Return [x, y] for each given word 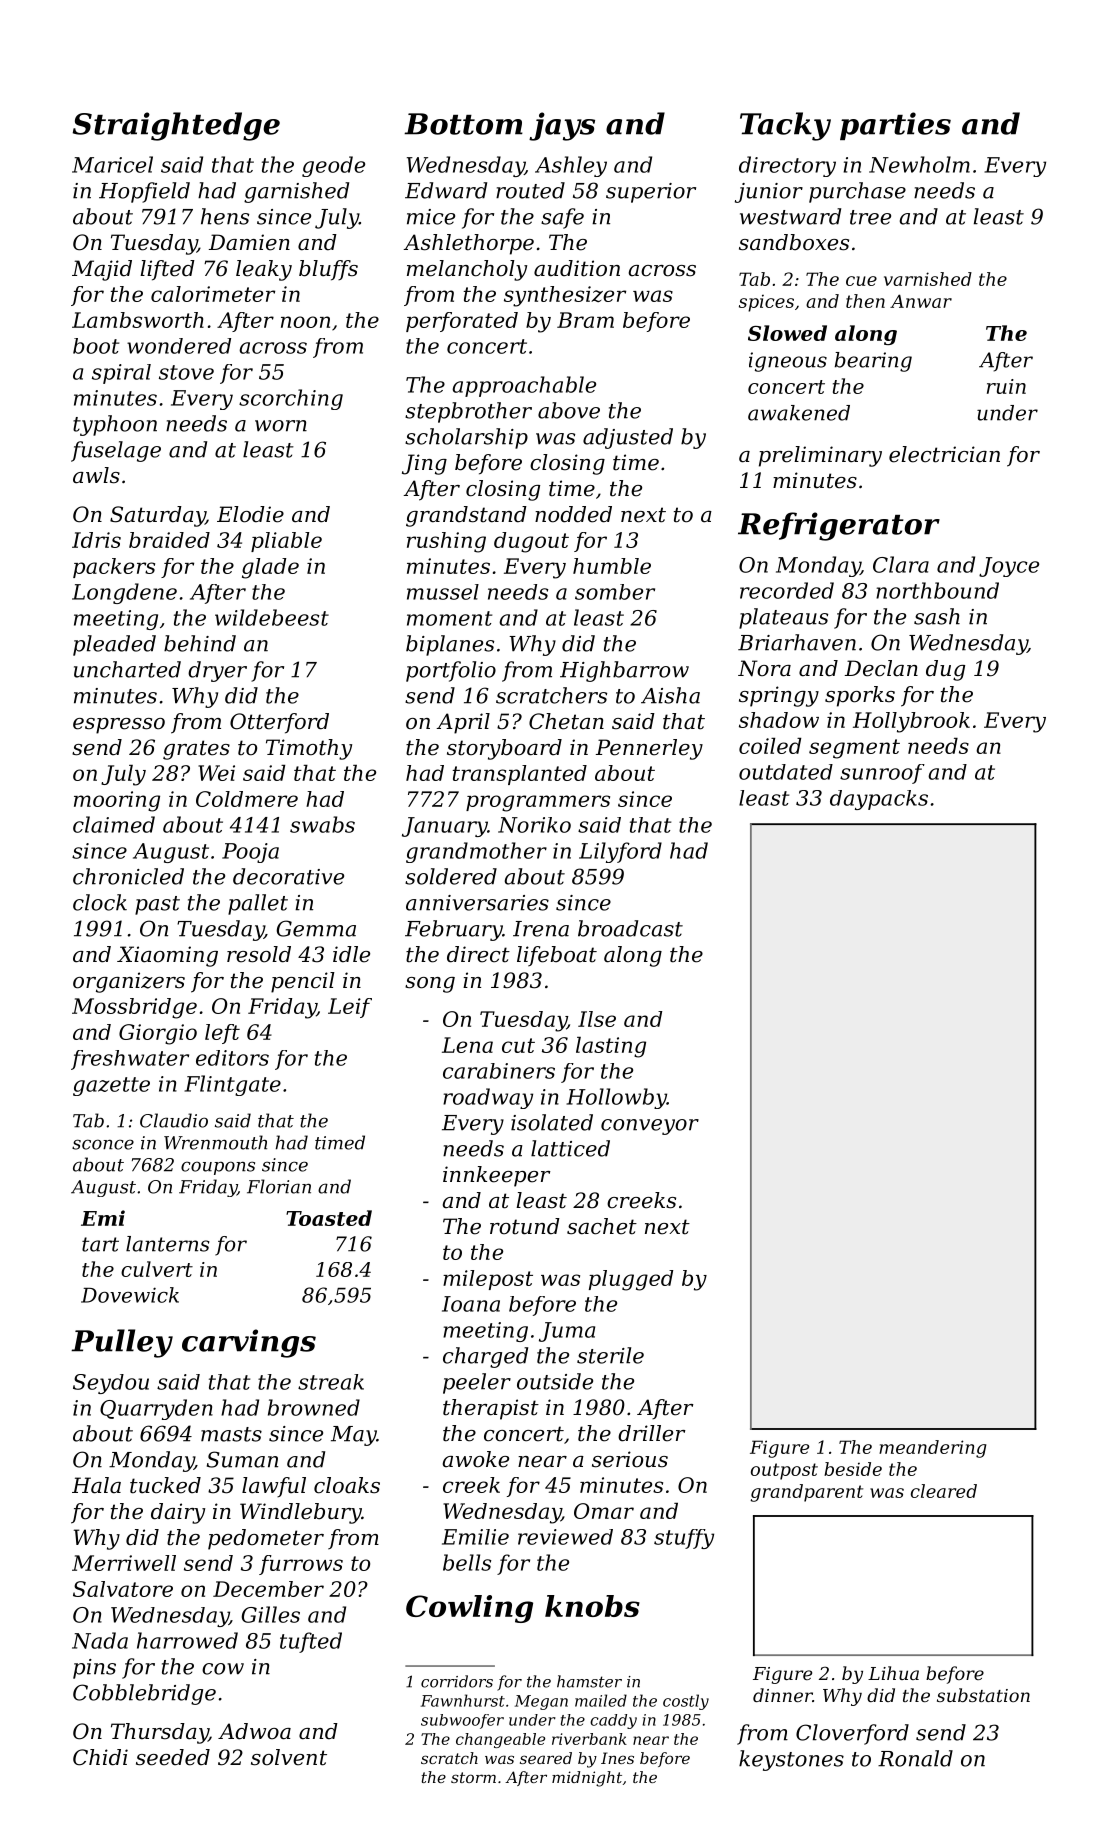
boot [96, 346]
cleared [944, 1491]
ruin [1006, 386]
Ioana [471, 1304]
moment [449, 618]
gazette [111, 1086]
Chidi [100, 1757]
